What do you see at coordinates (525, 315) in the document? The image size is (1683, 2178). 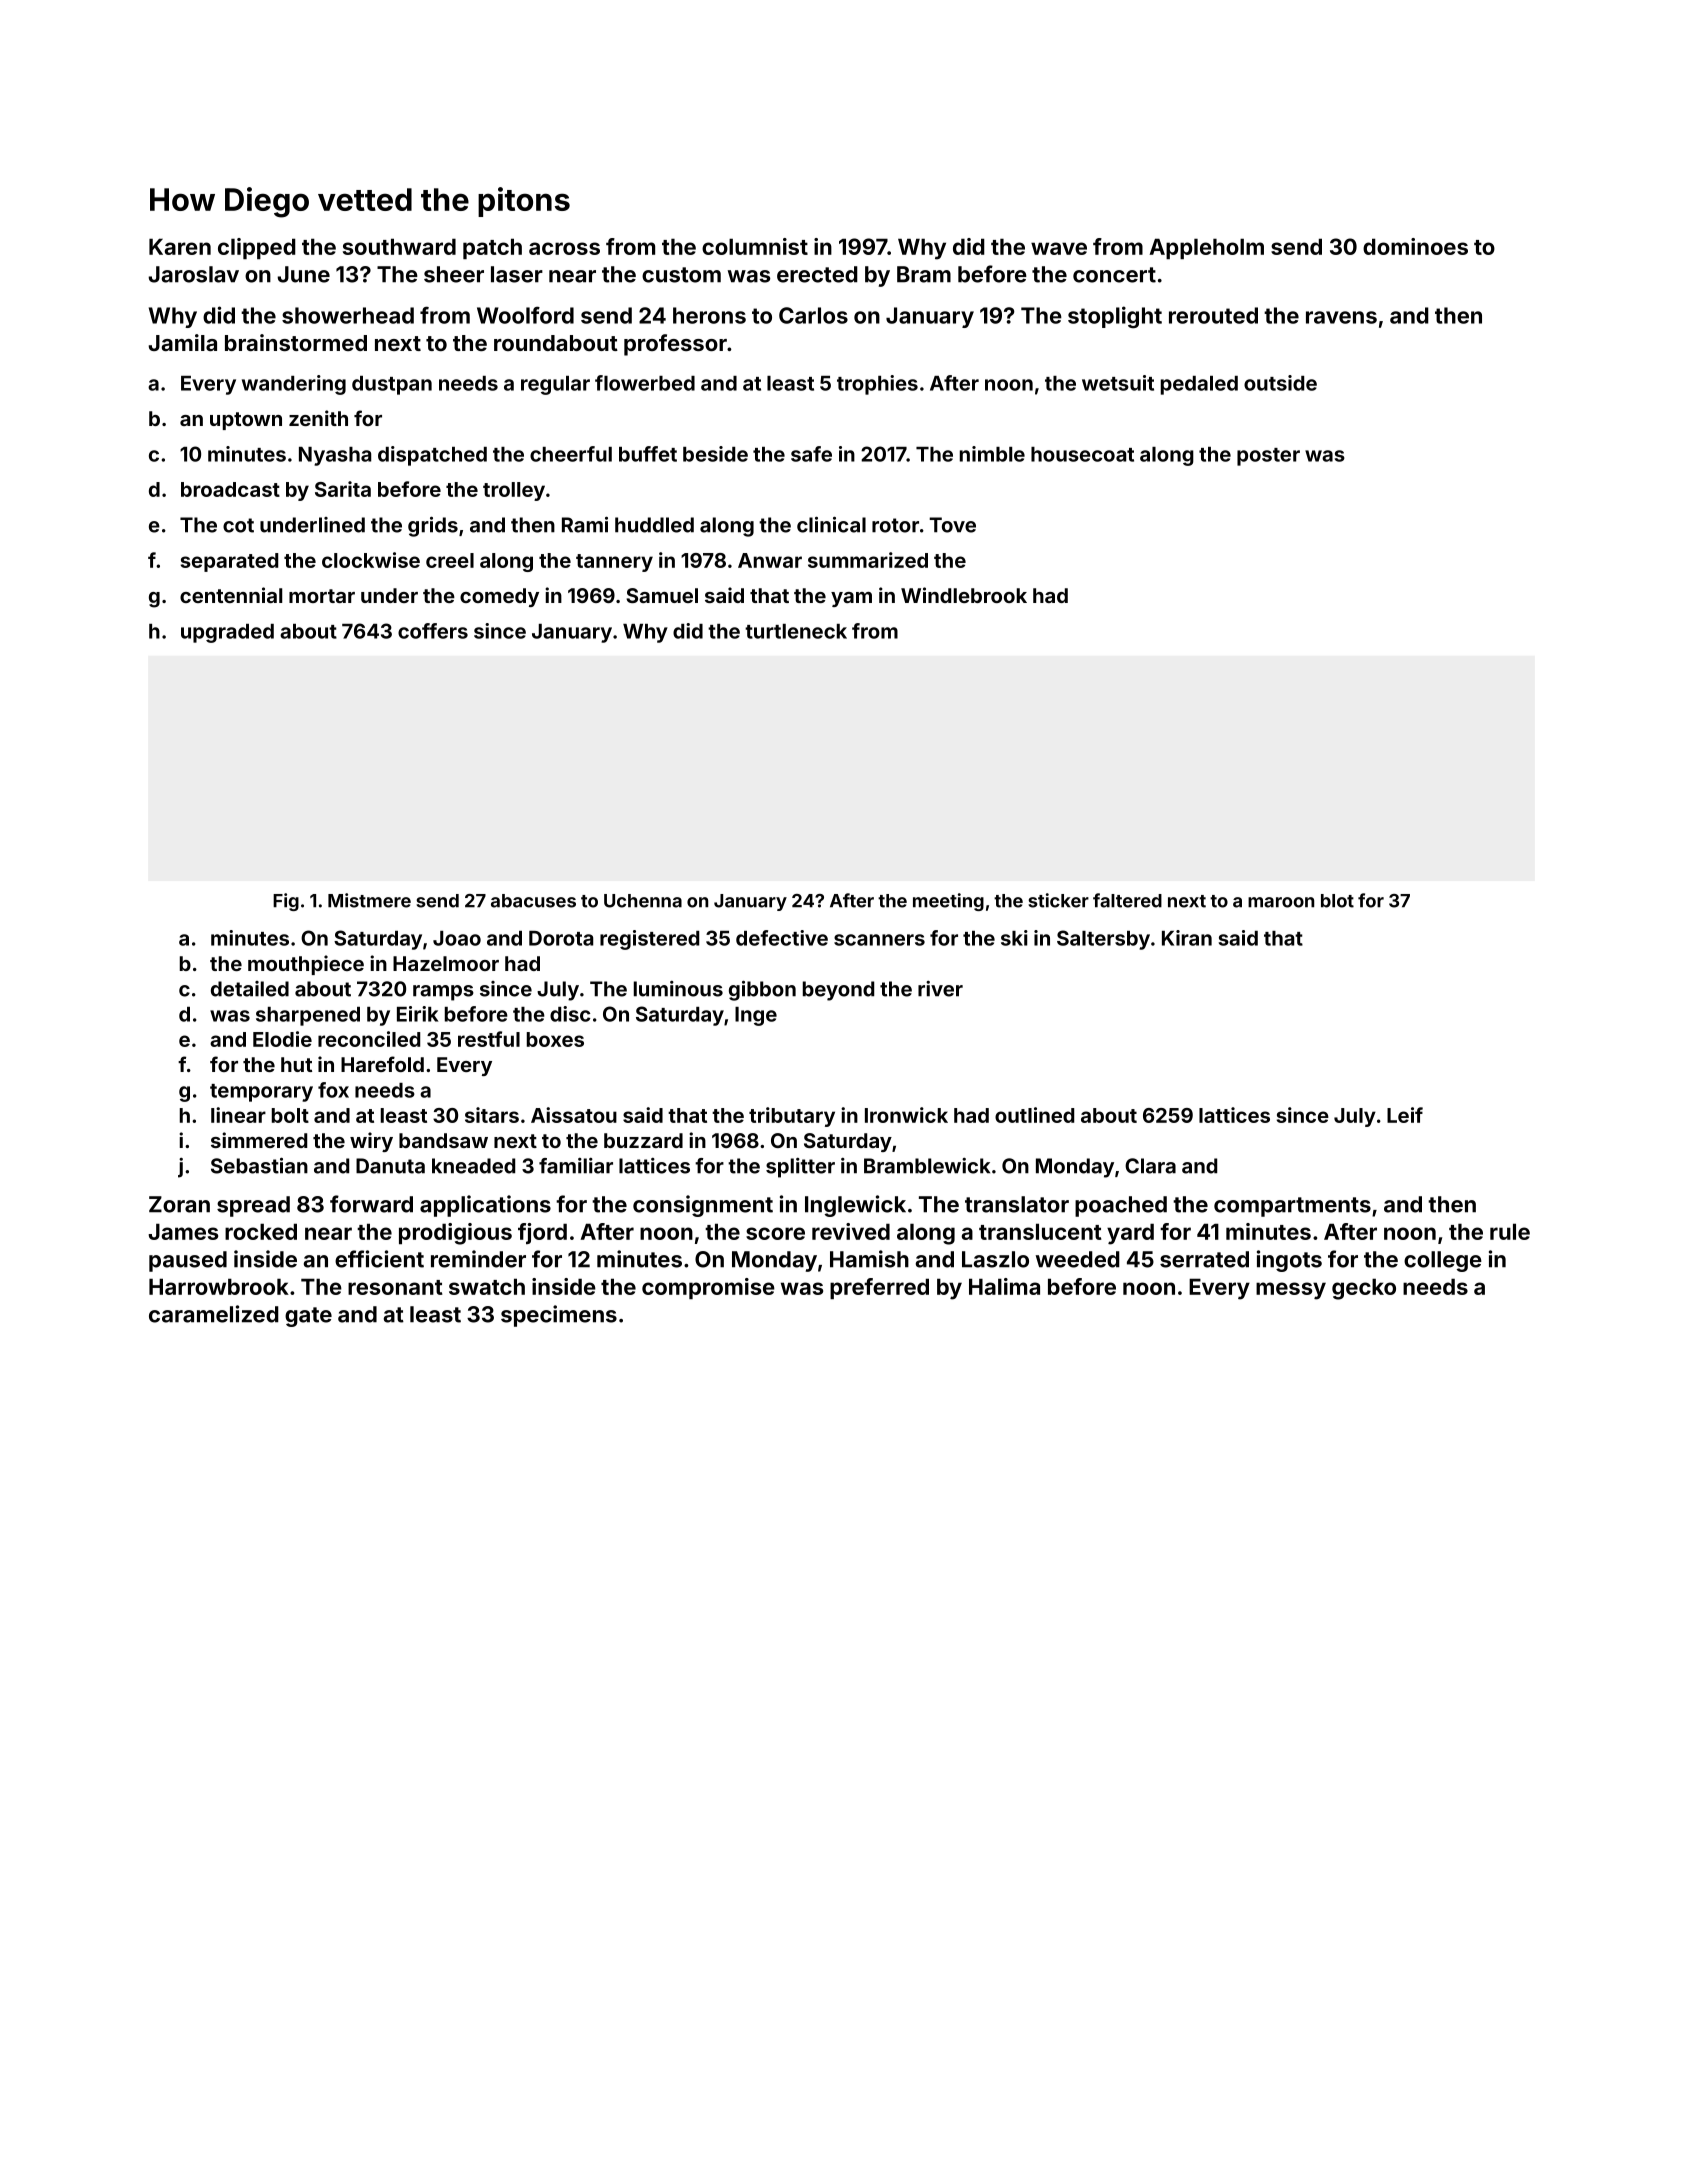 I see `Woolford` at bounding box center [525, 315].
